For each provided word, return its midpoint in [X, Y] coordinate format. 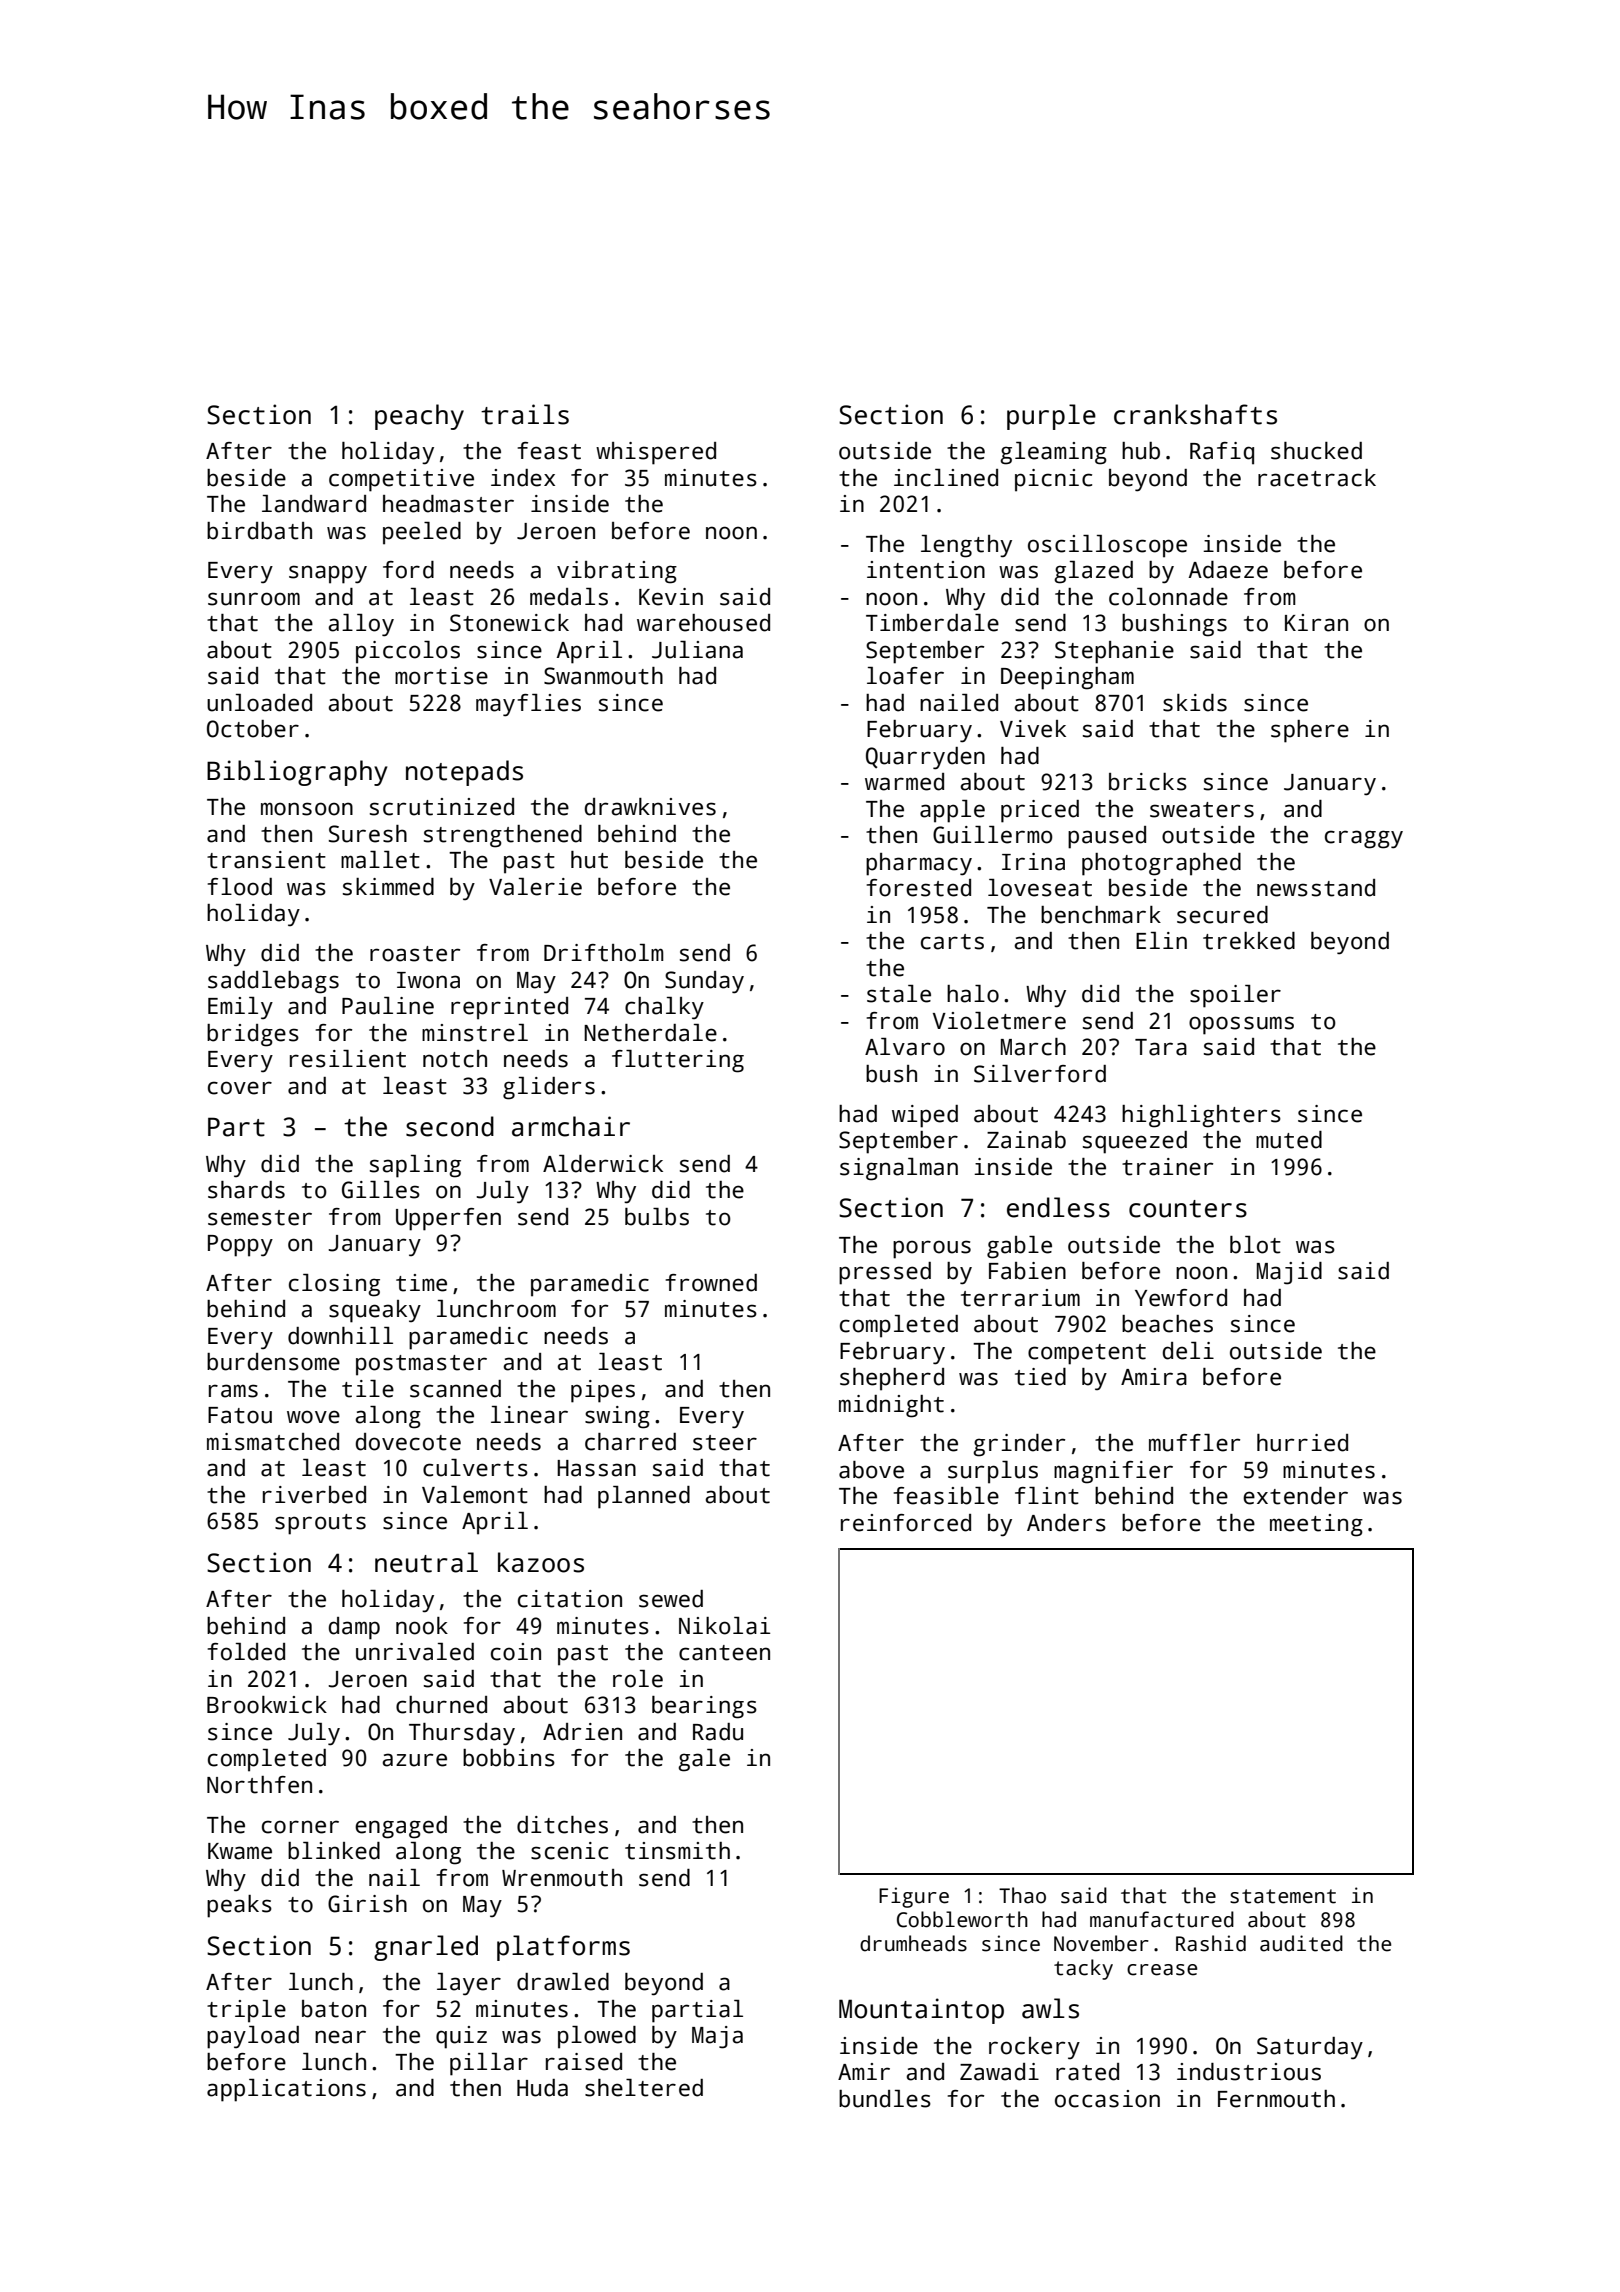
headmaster [448, 504]
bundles [885, 2099]
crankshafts [1195, 414]
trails [525, 414]
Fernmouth [1276, 2099]
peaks [239, 1906]
